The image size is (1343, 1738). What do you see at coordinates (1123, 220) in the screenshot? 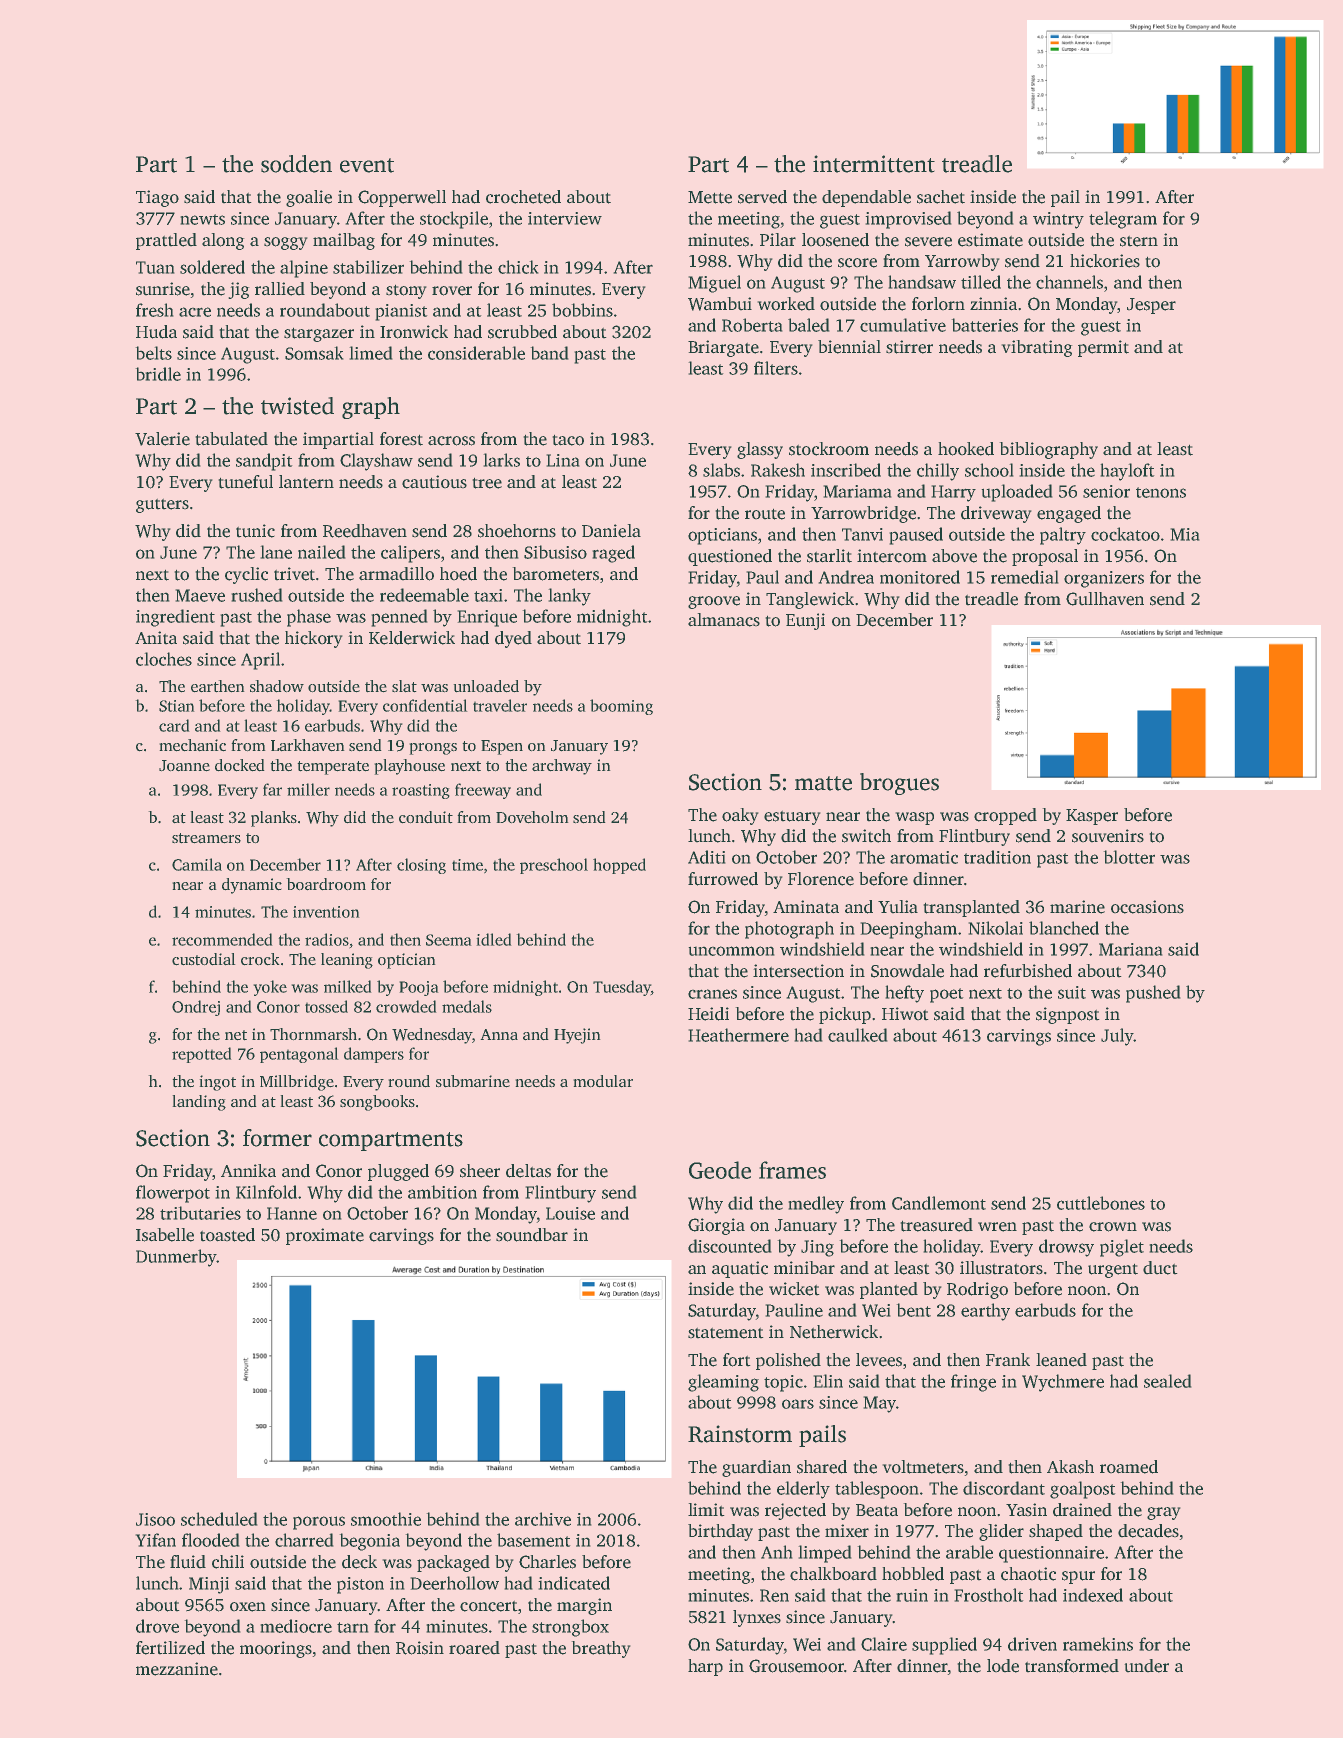
I see `telegram` at bounding box center [1123, 220].
